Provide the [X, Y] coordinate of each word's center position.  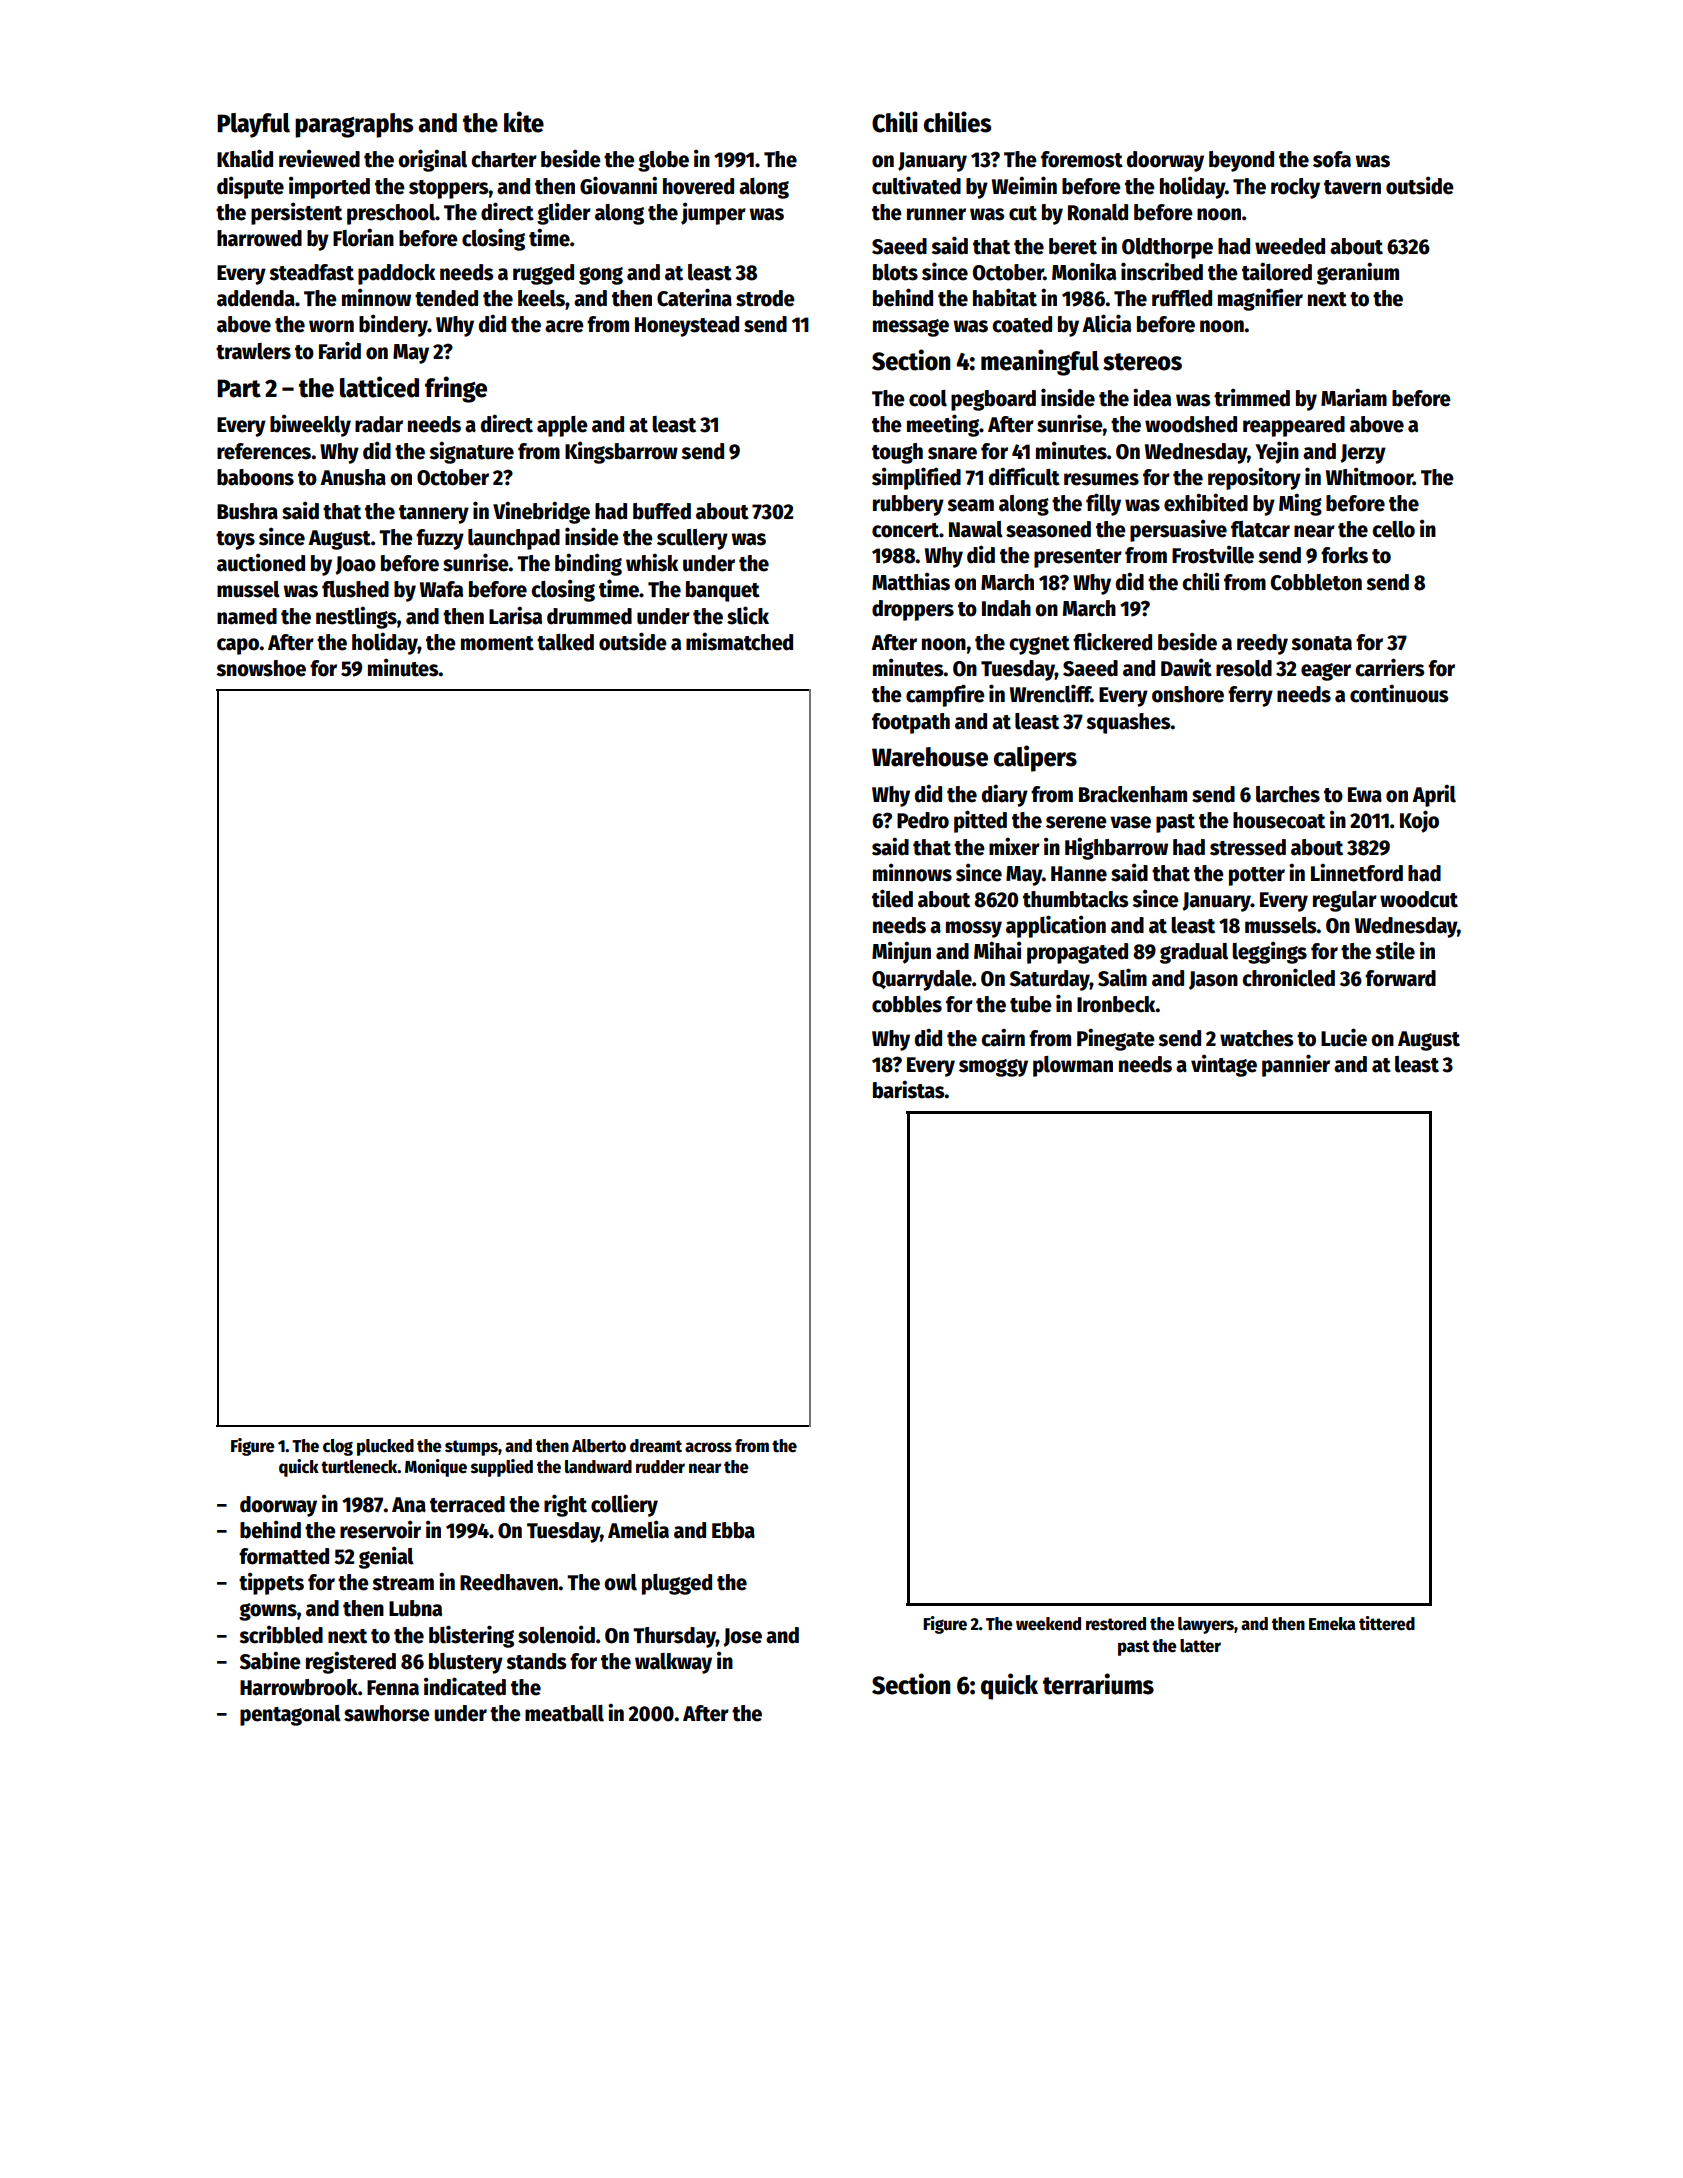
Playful [253, 125]
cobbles [907, 1004]
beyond [1241, 161]
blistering [471, 1636]
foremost [1082, 159]
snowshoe [261, 668]
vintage [1224, 1065]
